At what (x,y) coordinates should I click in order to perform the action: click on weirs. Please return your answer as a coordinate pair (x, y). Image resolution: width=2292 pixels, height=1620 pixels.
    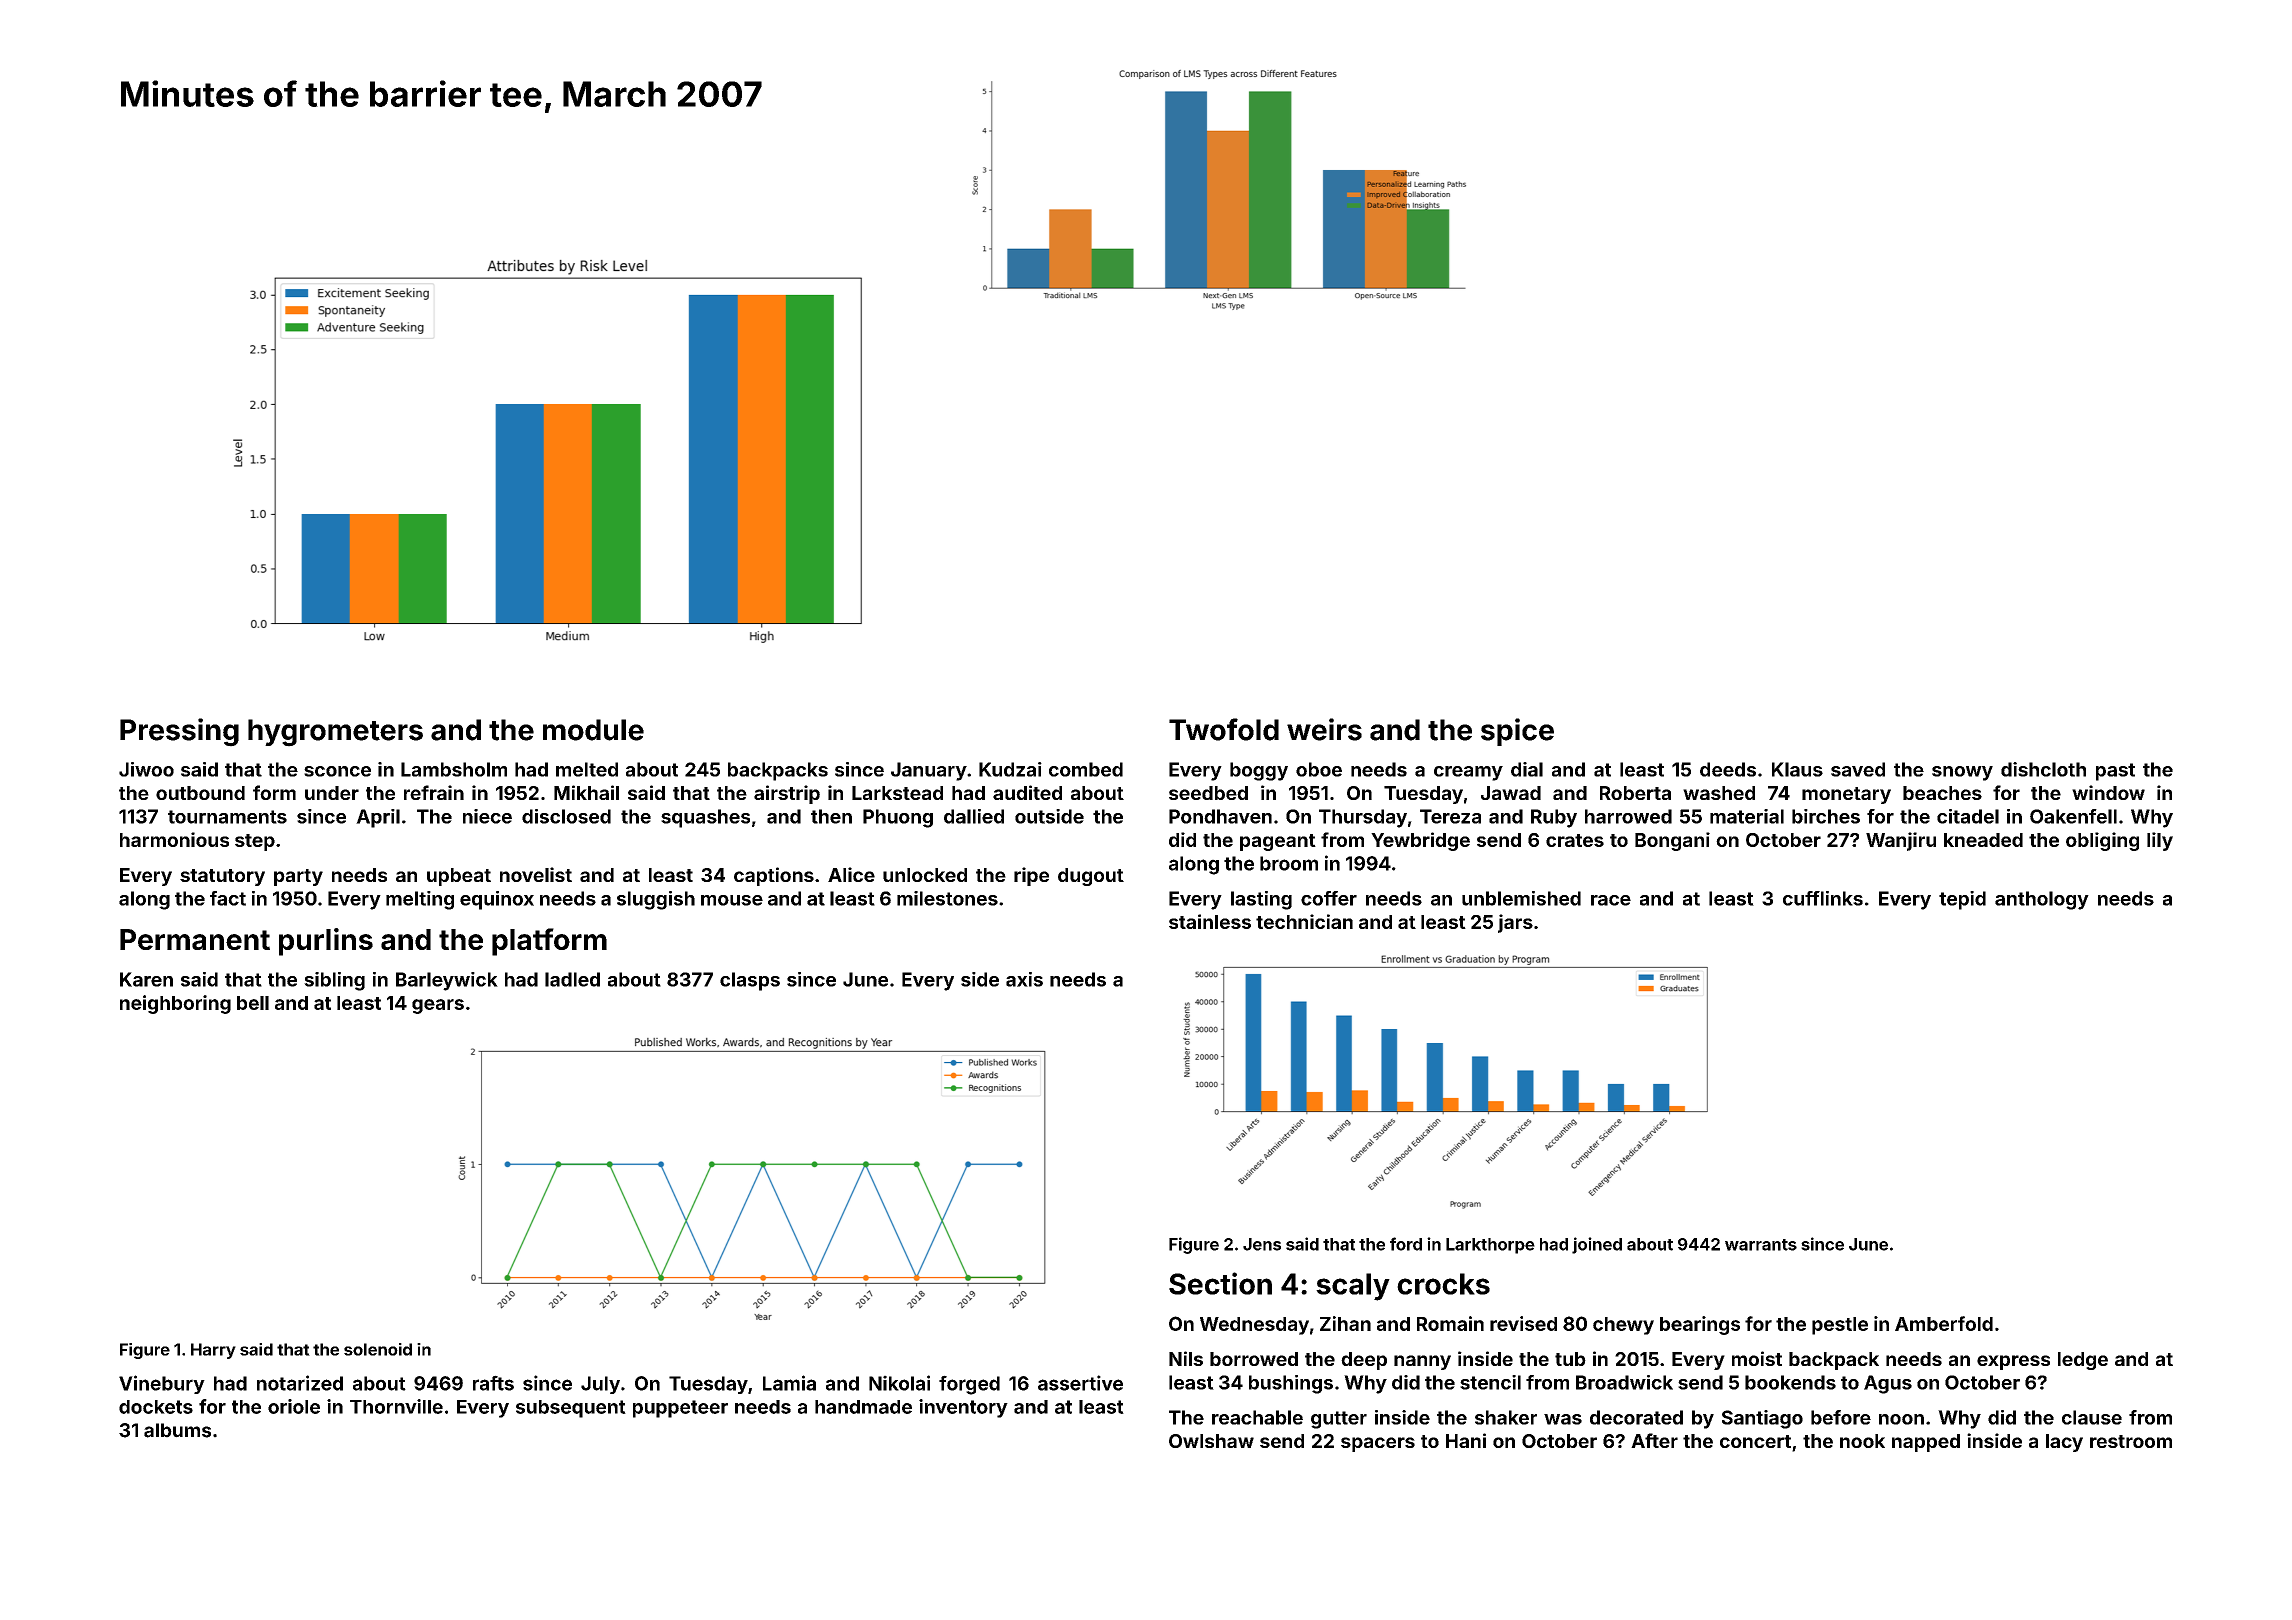
    Looking at the image, I should click on (1324, 729).
